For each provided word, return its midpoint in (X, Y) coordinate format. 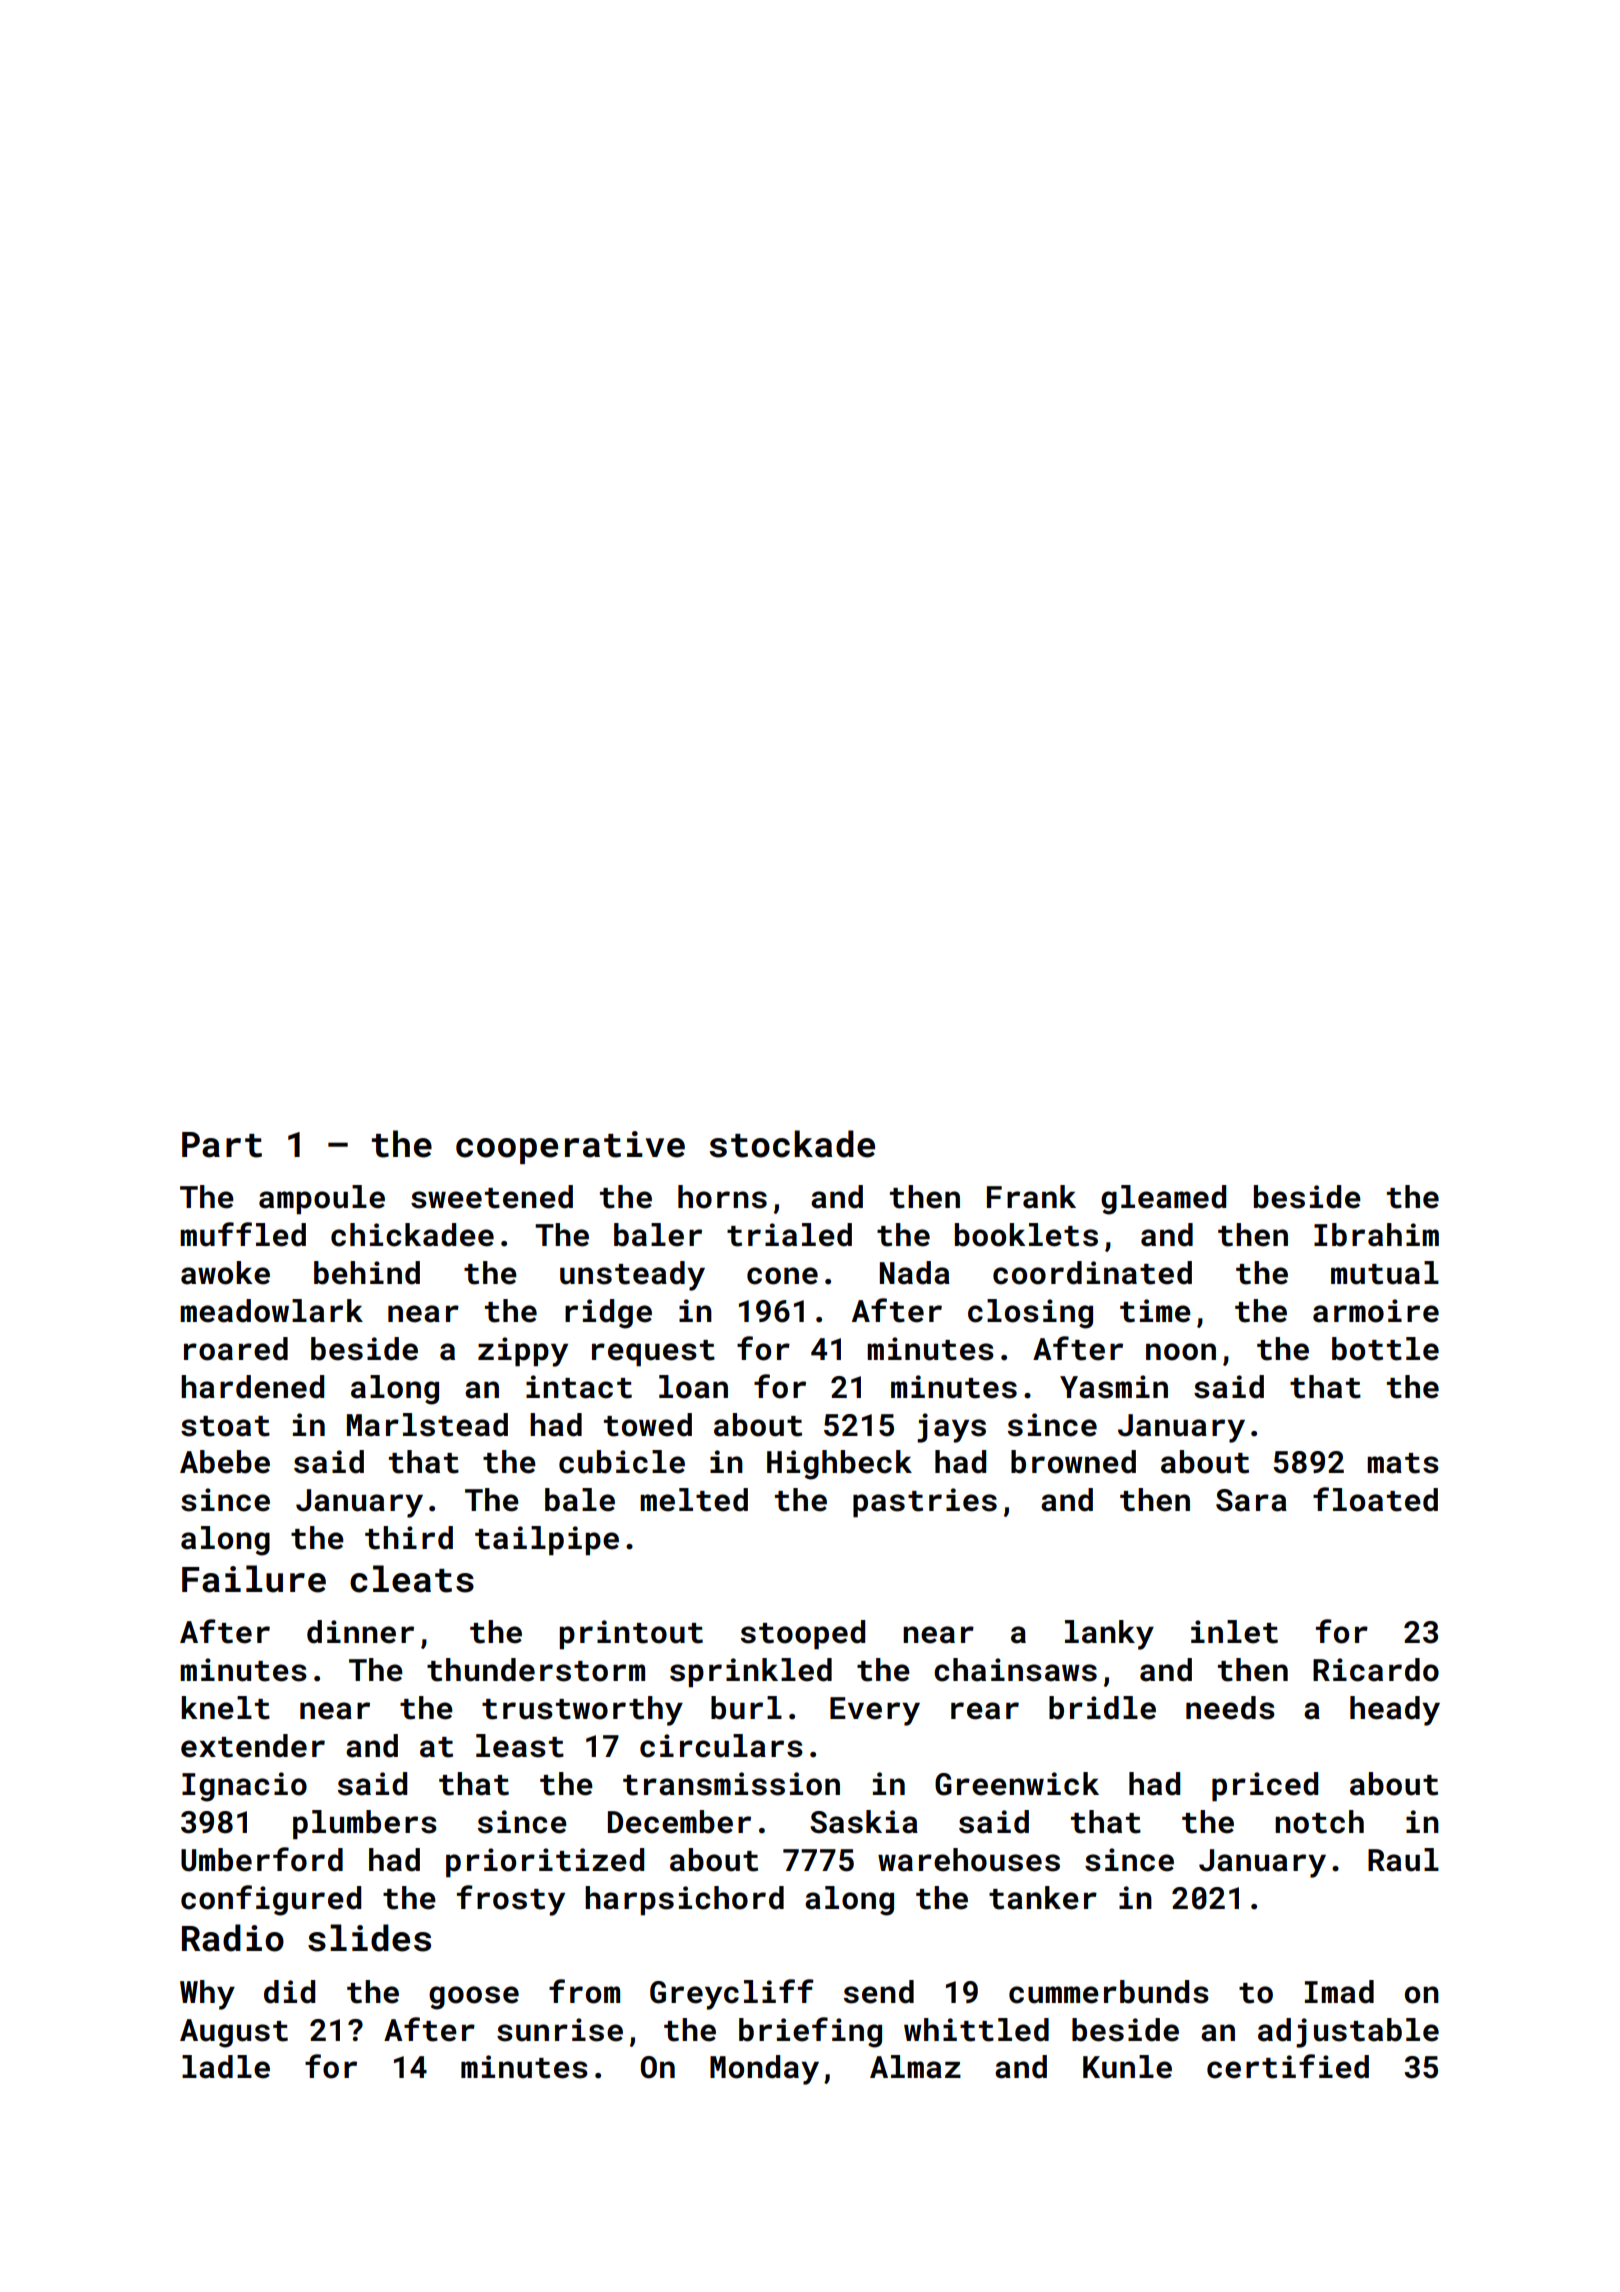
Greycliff (732, 1994)
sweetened (492, 1197)
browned (1073, 1462)
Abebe (225, 1462)
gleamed (1163, 1200)
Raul (1403, 1860)
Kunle (1127, 2067)
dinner (360, 1632)
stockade (792, 1144)
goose (474, 1998)
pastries (925, 1502)
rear (985, 1711)
